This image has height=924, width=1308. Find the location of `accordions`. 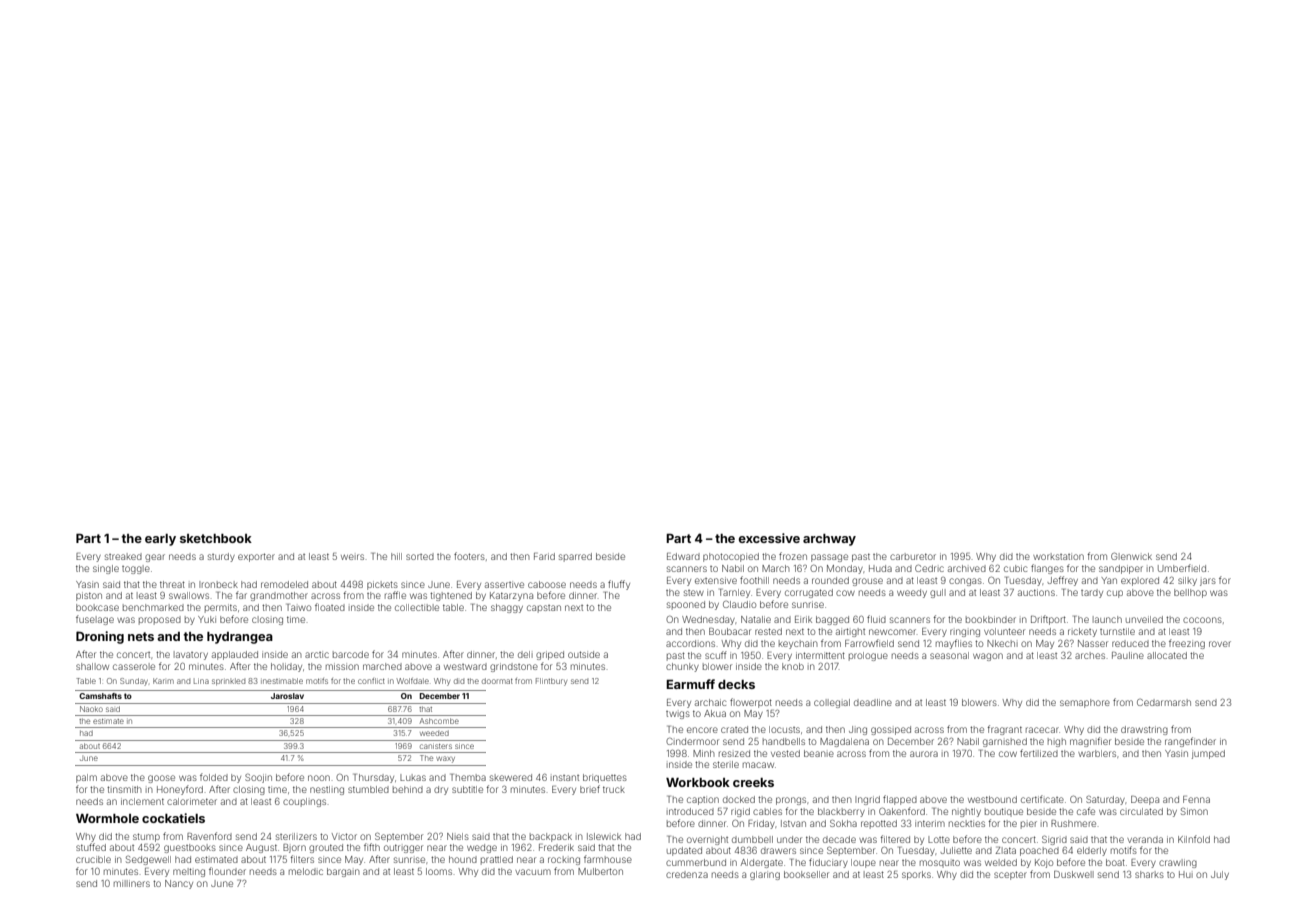

accordions is located at coordinates (690, 643).
